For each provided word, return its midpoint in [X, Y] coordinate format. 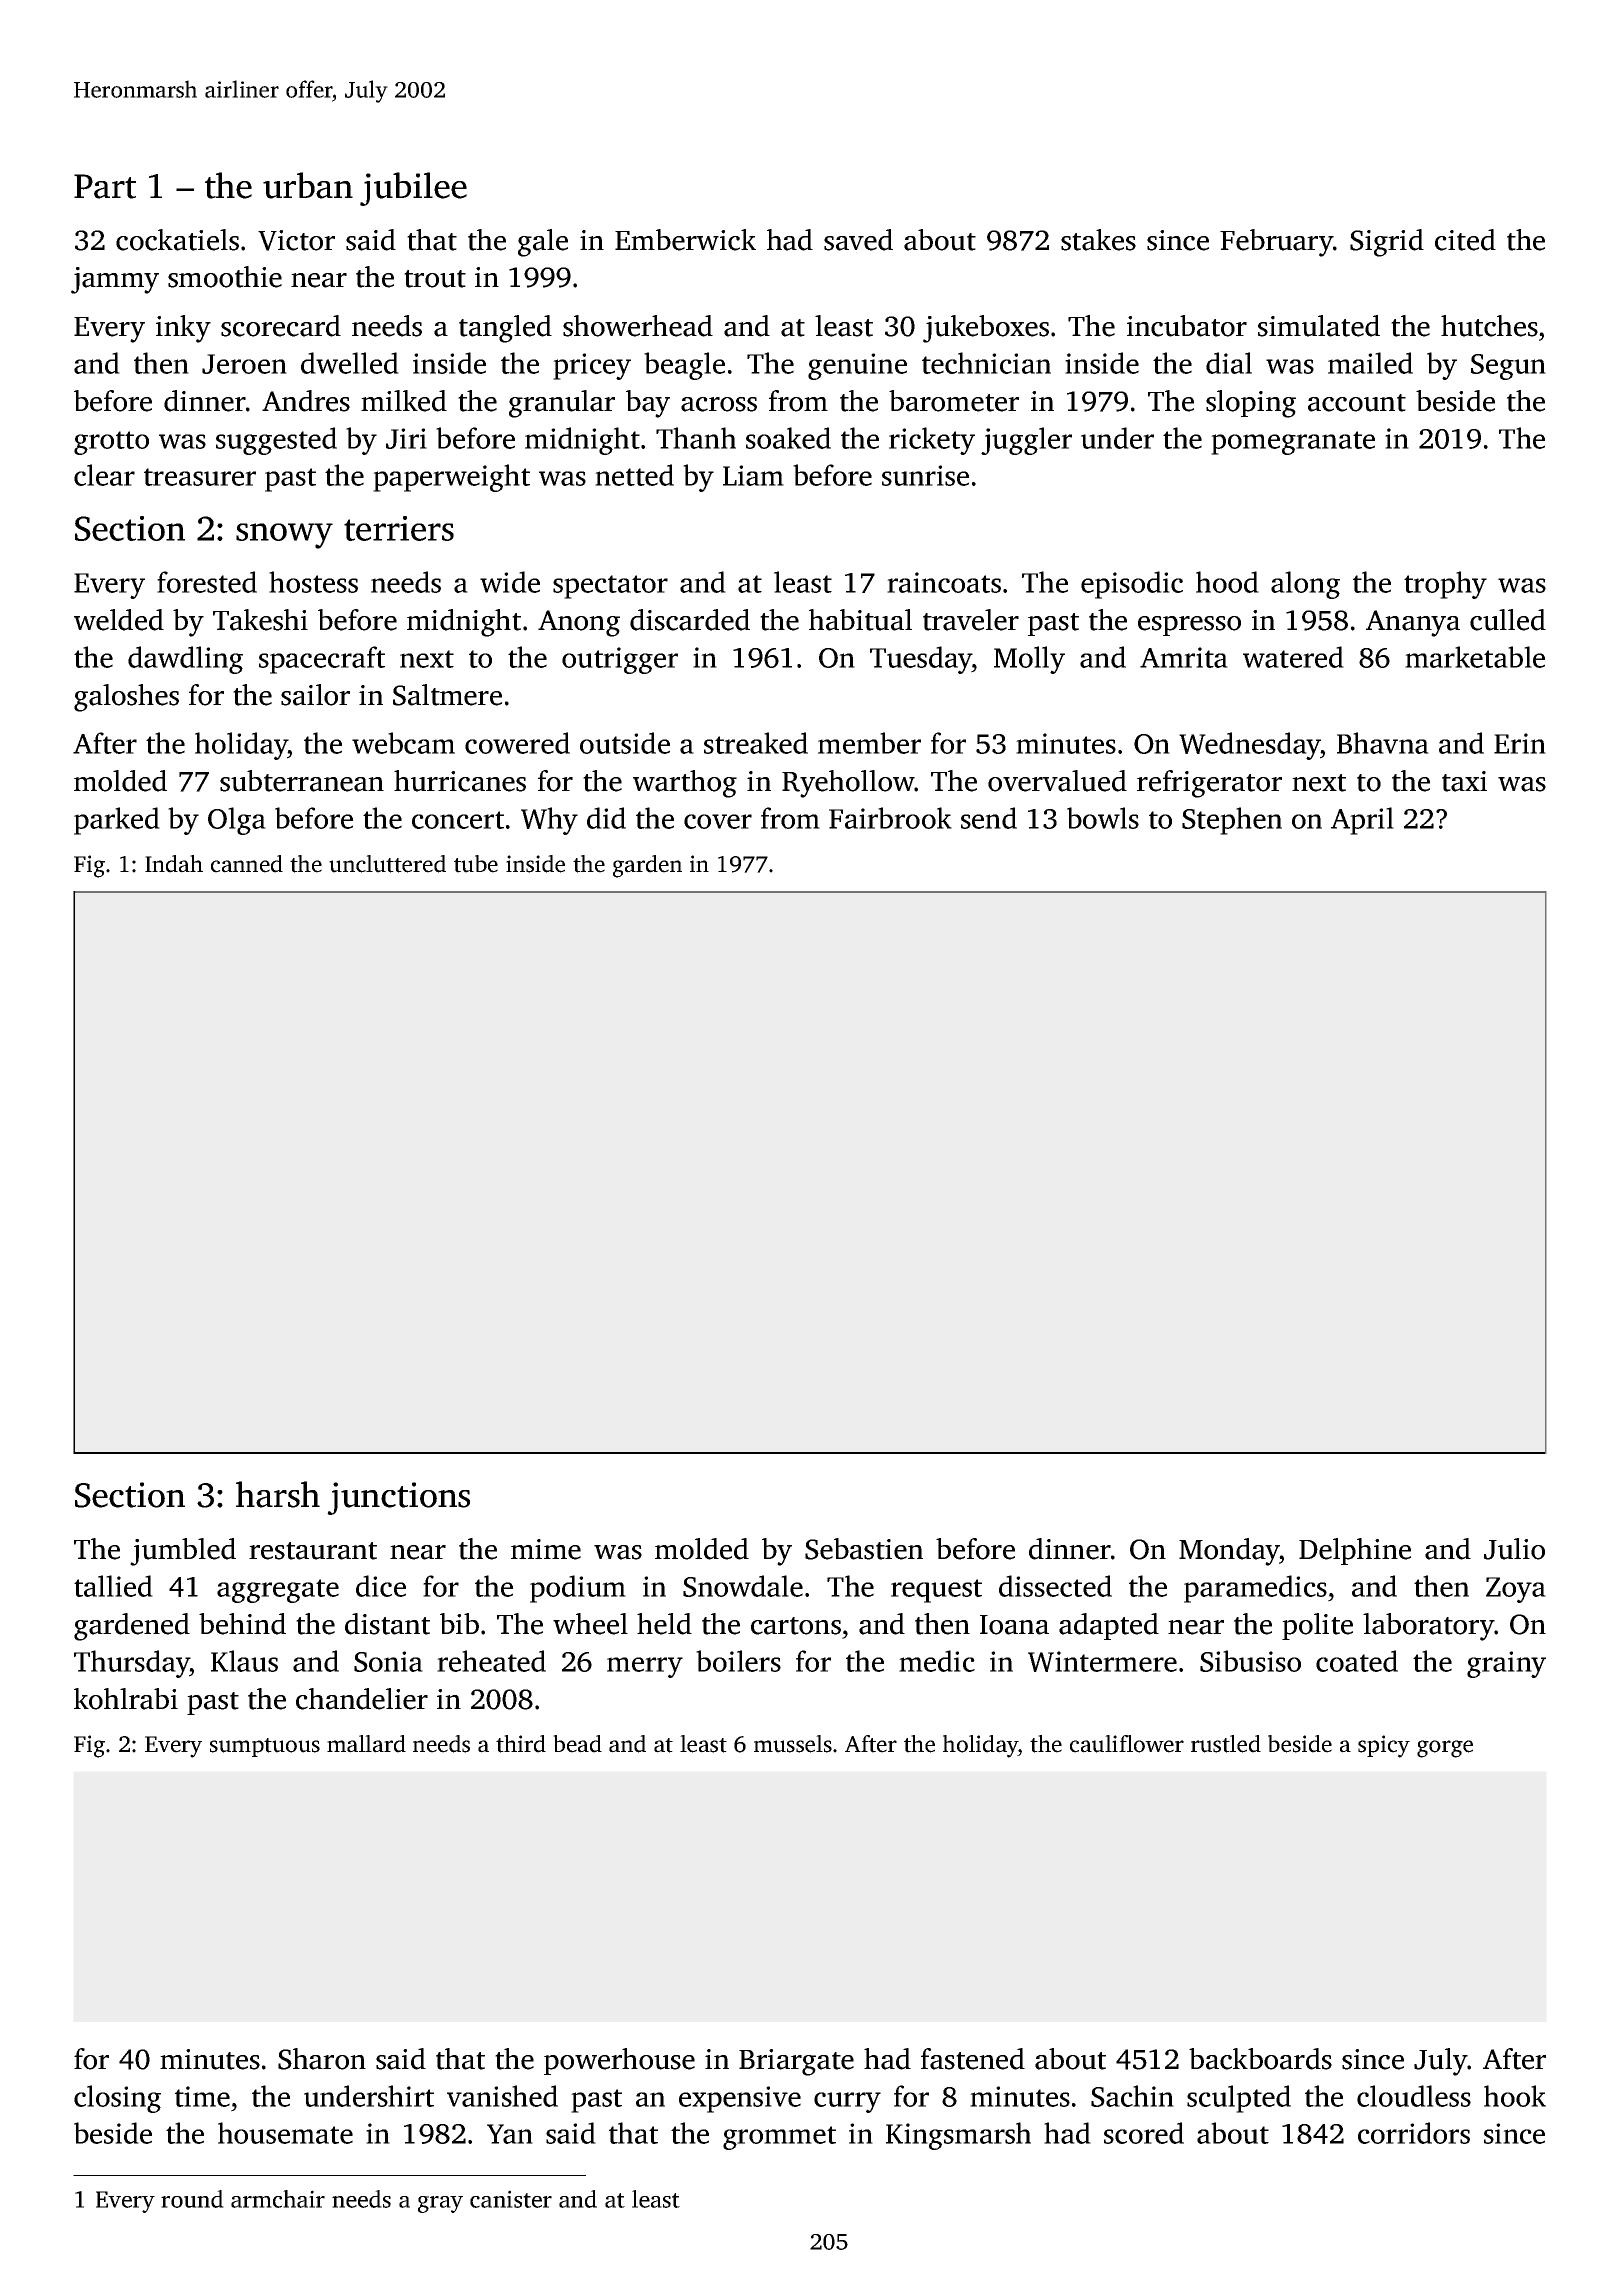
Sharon [322, 2059]
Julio [1514, 1549]
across [719, 404]
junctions [398, 1498]
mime [546, 1549]
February [1276, 243]
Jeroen [244, 364]
